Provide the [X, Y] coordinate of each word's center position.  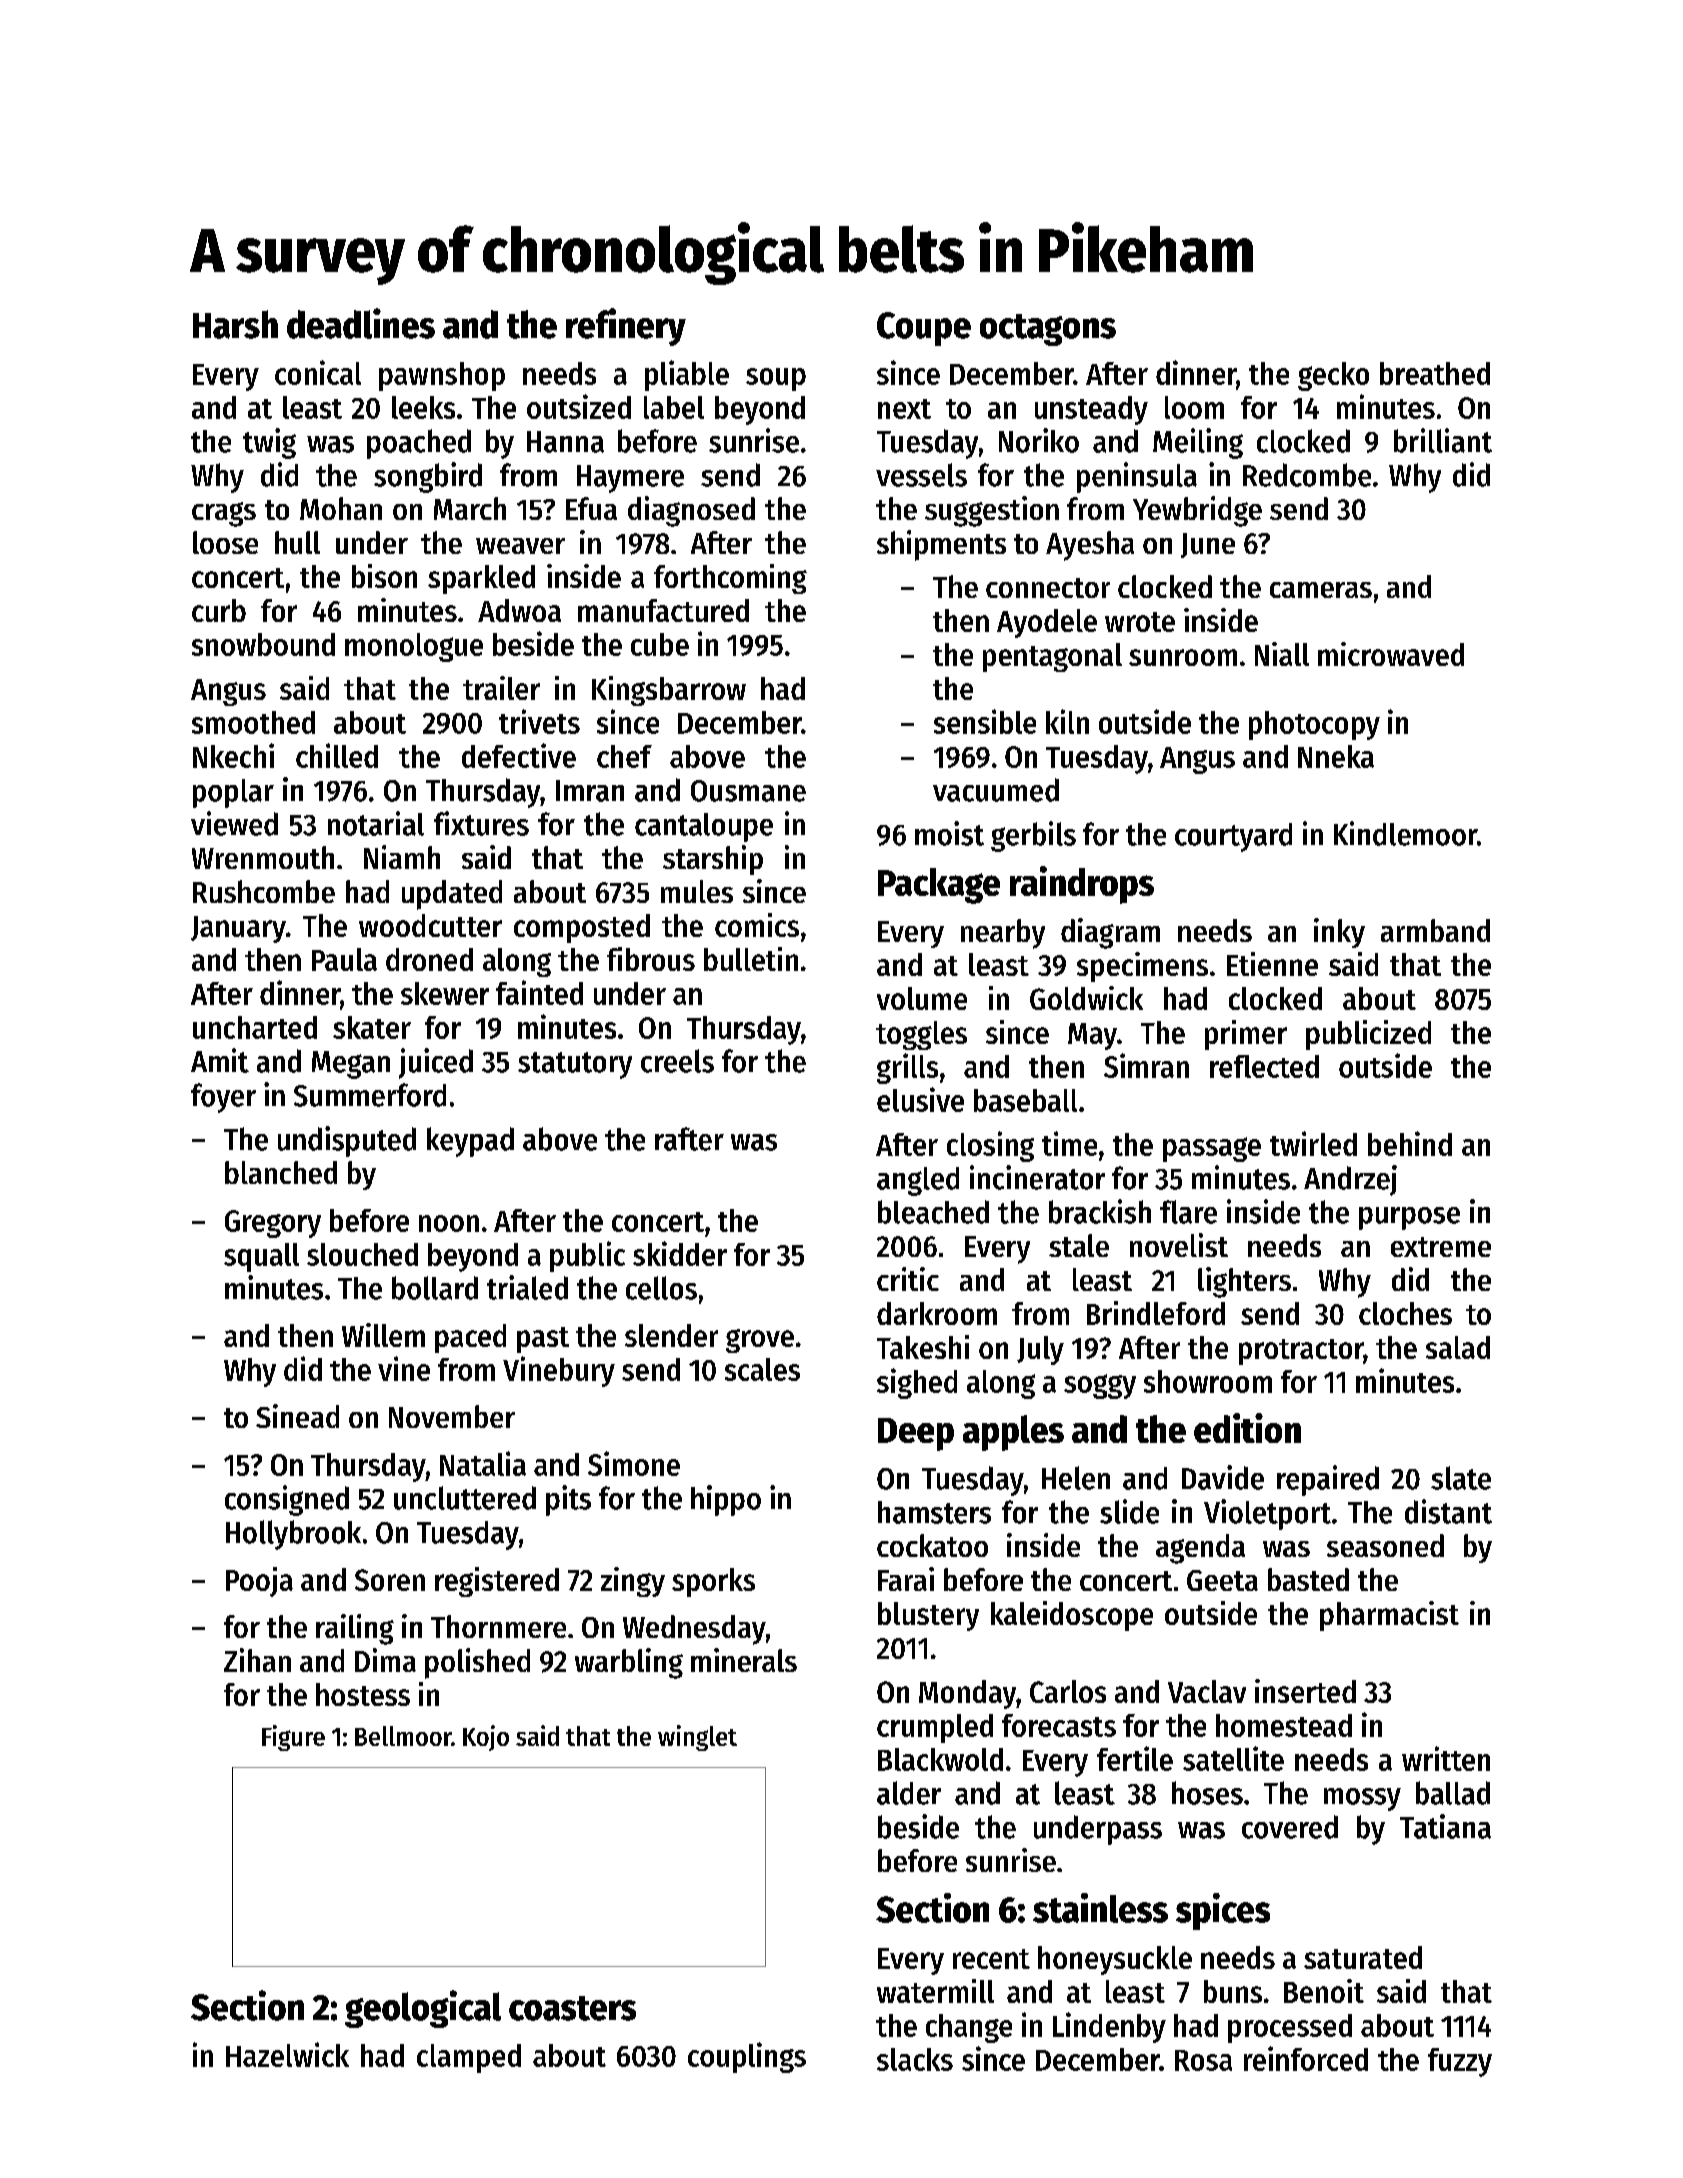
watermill [935, 1991]
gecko [1333, 376]
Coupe [924, 329]
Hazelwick [287, 2054]
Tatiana [1445, 1826]
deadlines [361, 323]
